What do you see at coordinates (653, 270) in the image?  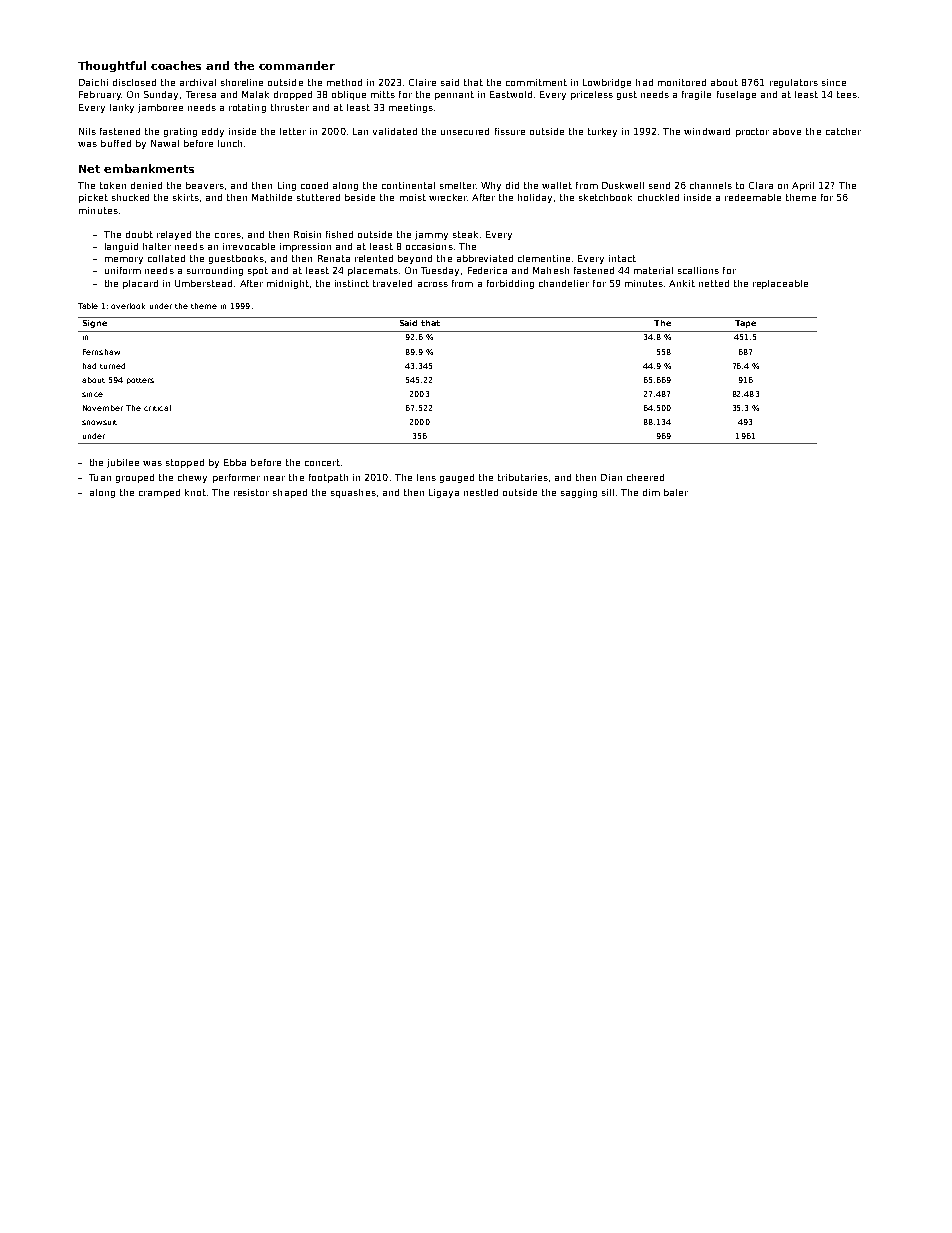 I see `material` at bounding box center [653, 270].
